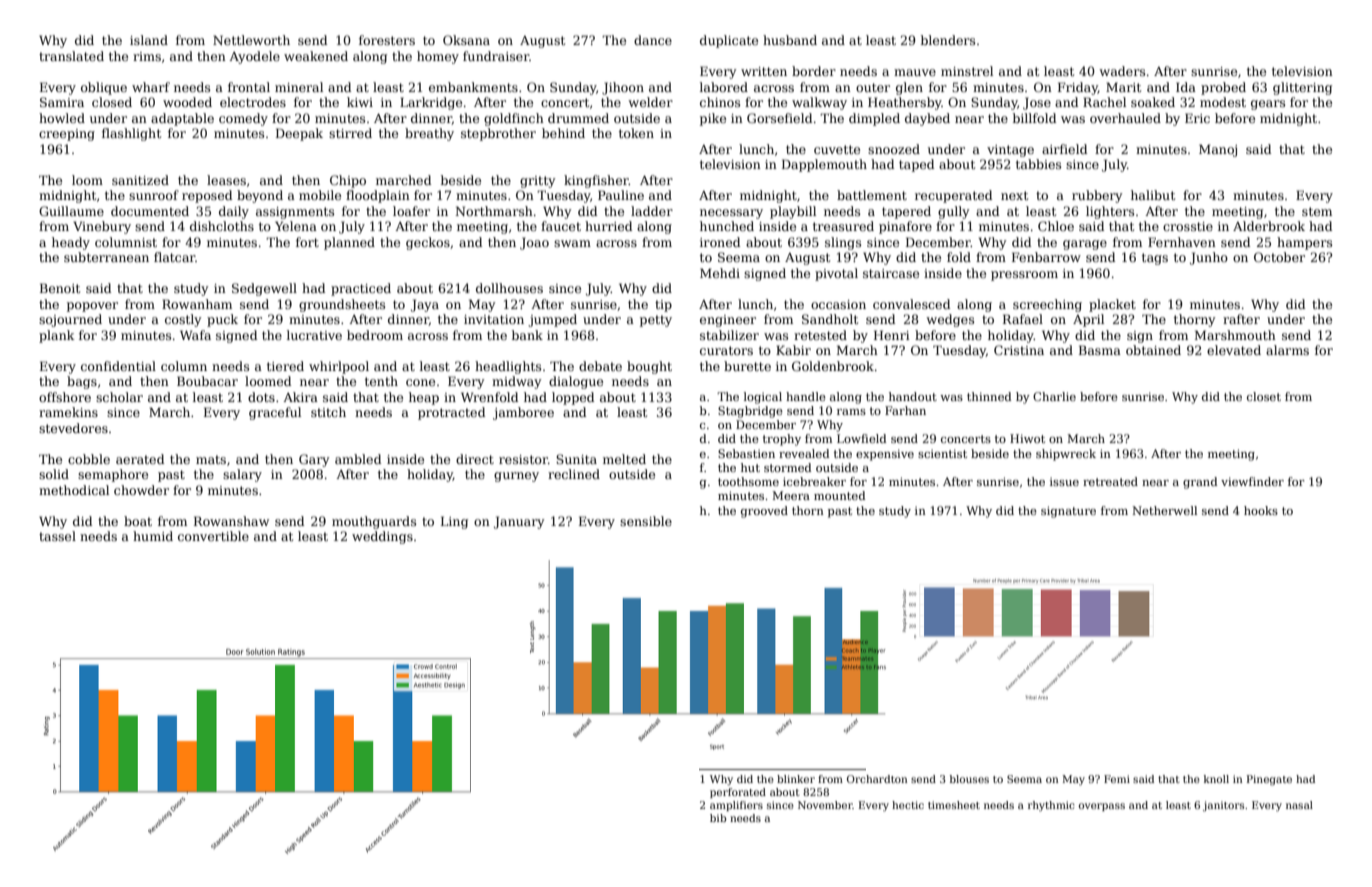  What do you see at coordinates (1209, 258) in the screenshot?
I see `Junho` at bounding box center [1209, 258].
